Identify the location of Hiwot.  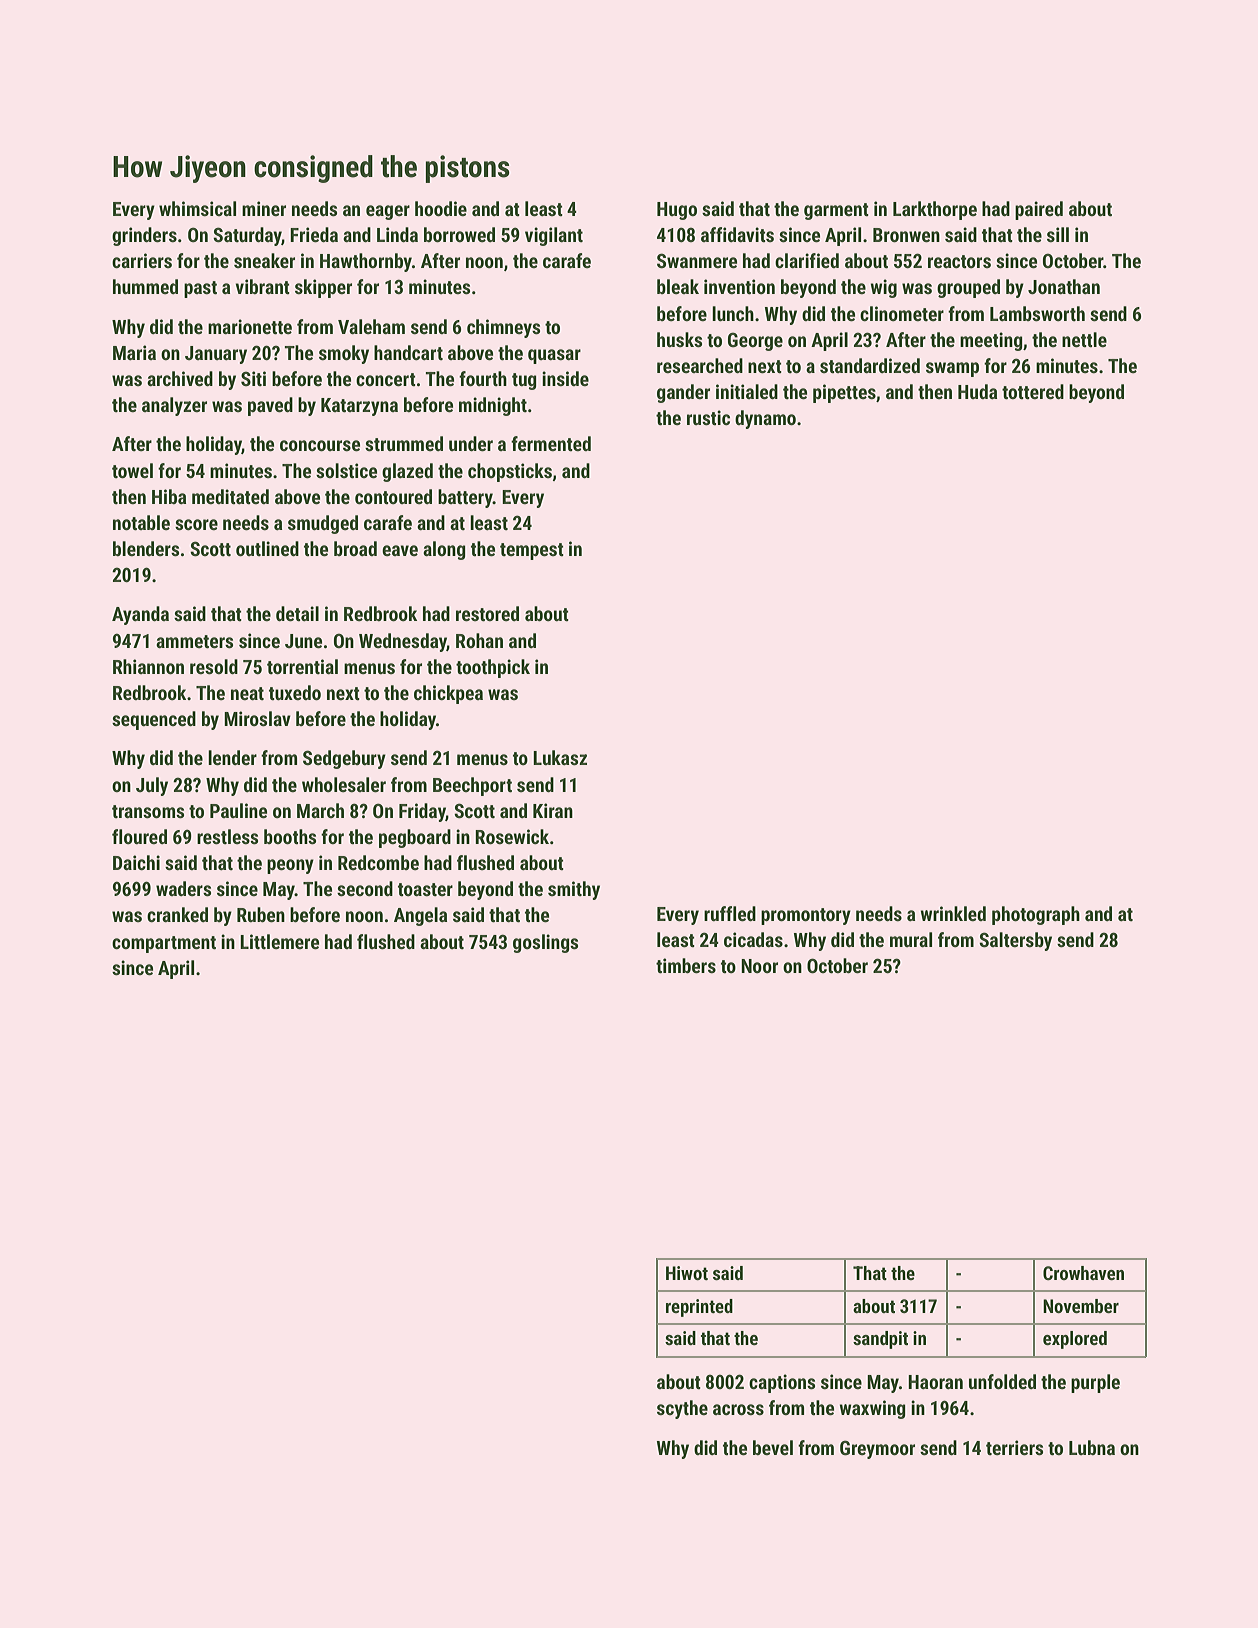
(687, 1273).
